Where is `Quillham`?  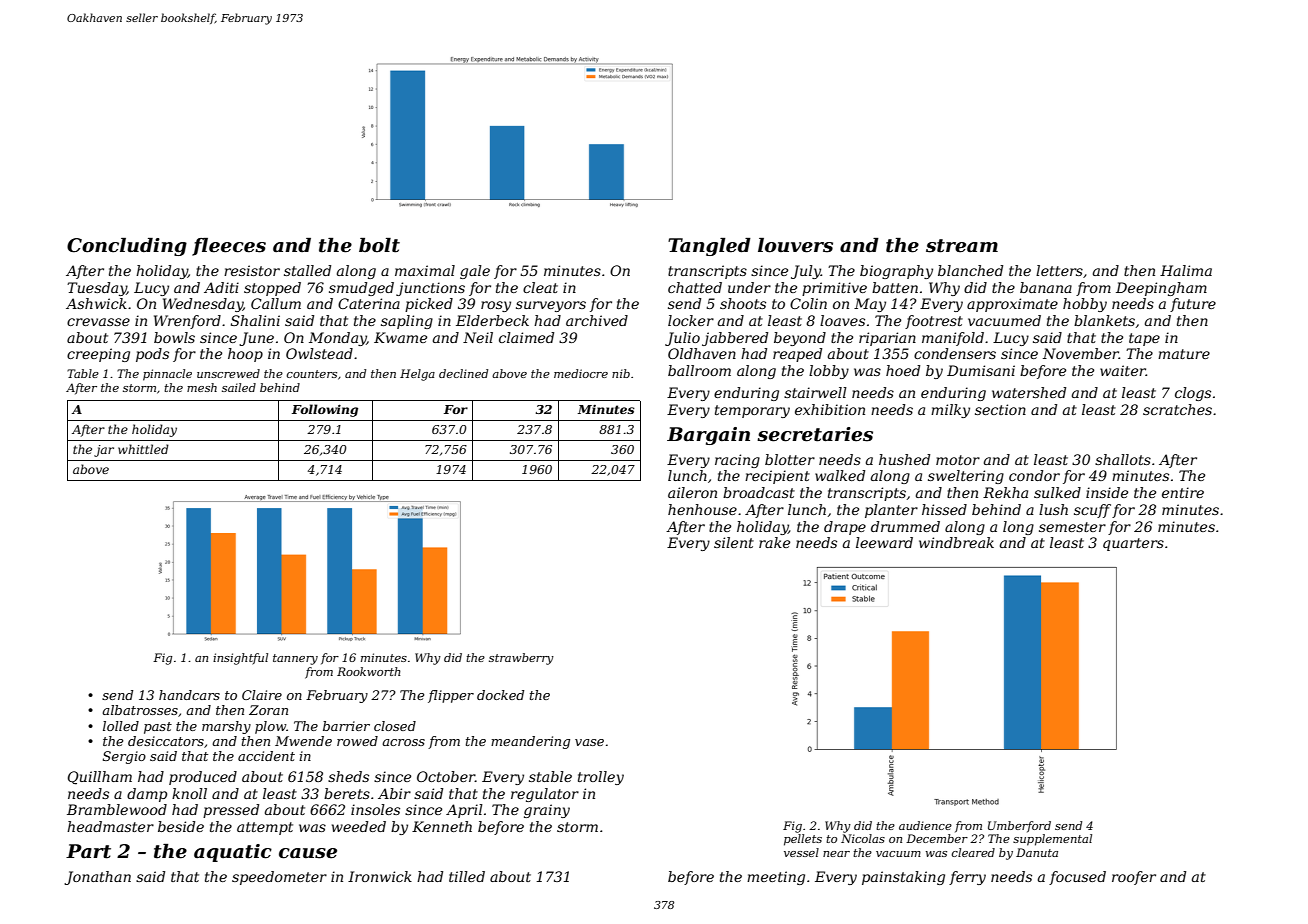 Quillham is located at coordinates (100, 778).
